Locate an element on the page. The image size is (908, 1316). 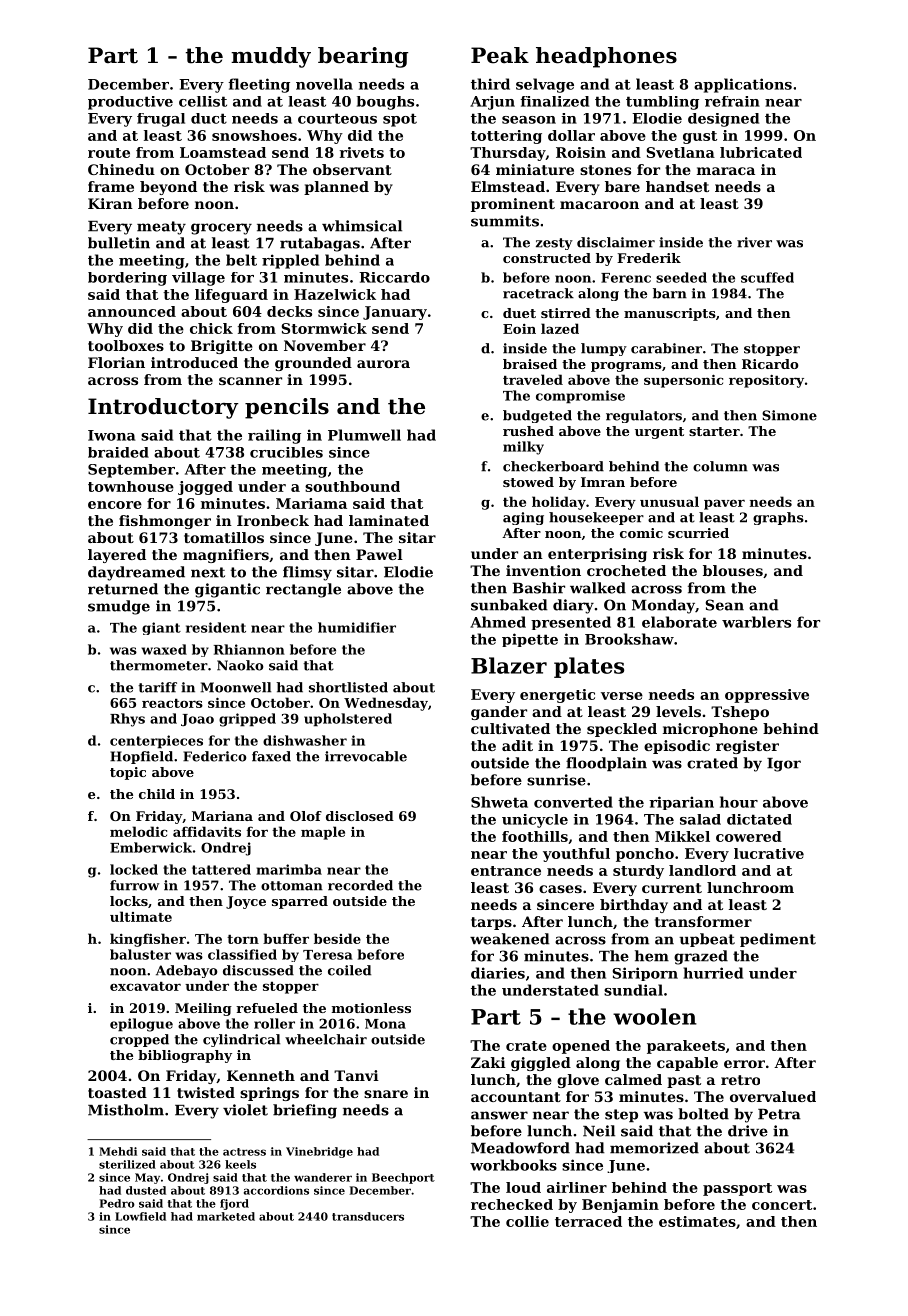
fjord is located at coordinates (234, 1204).
